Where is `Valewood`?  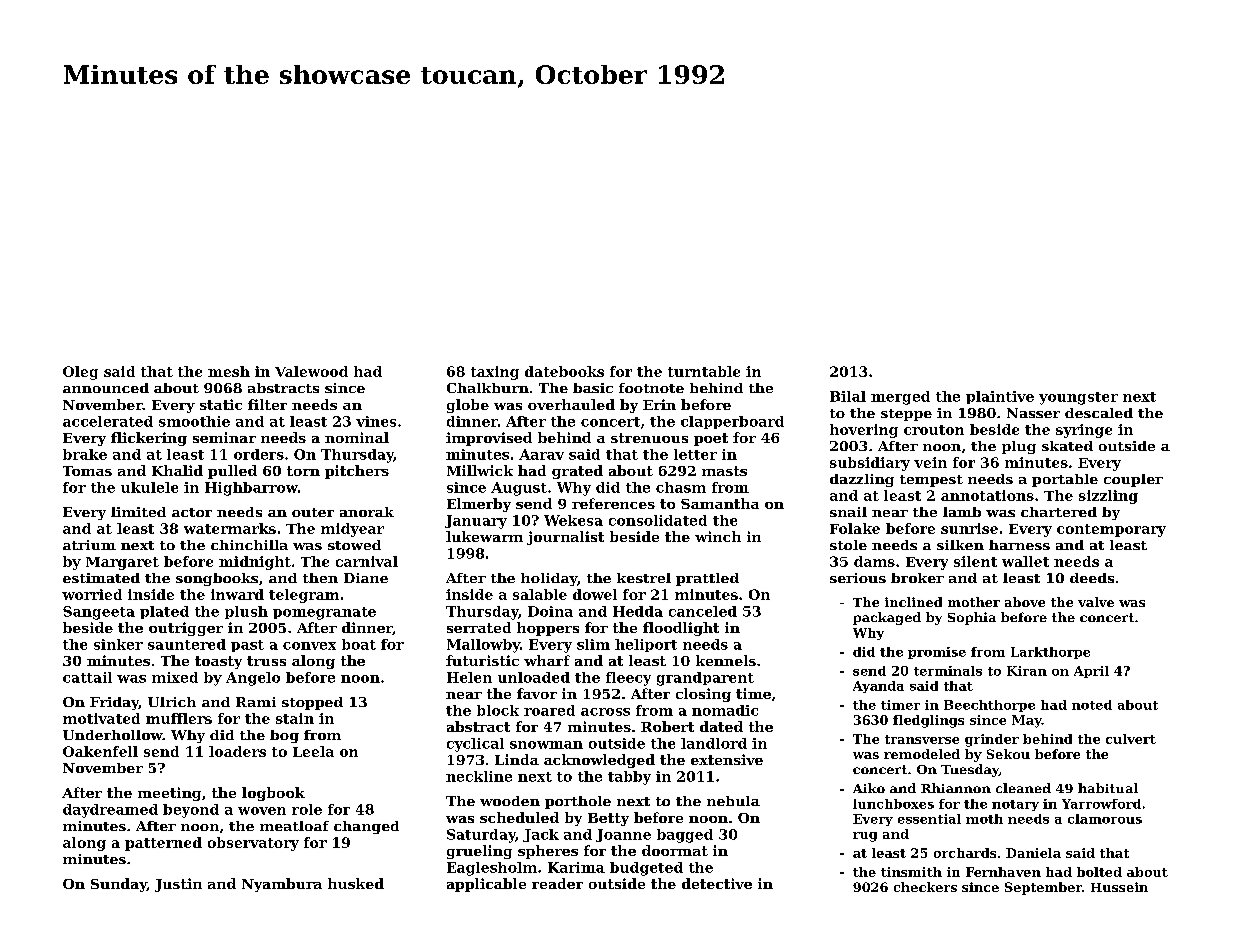
Valewood is located at coordinates (311, 371).
